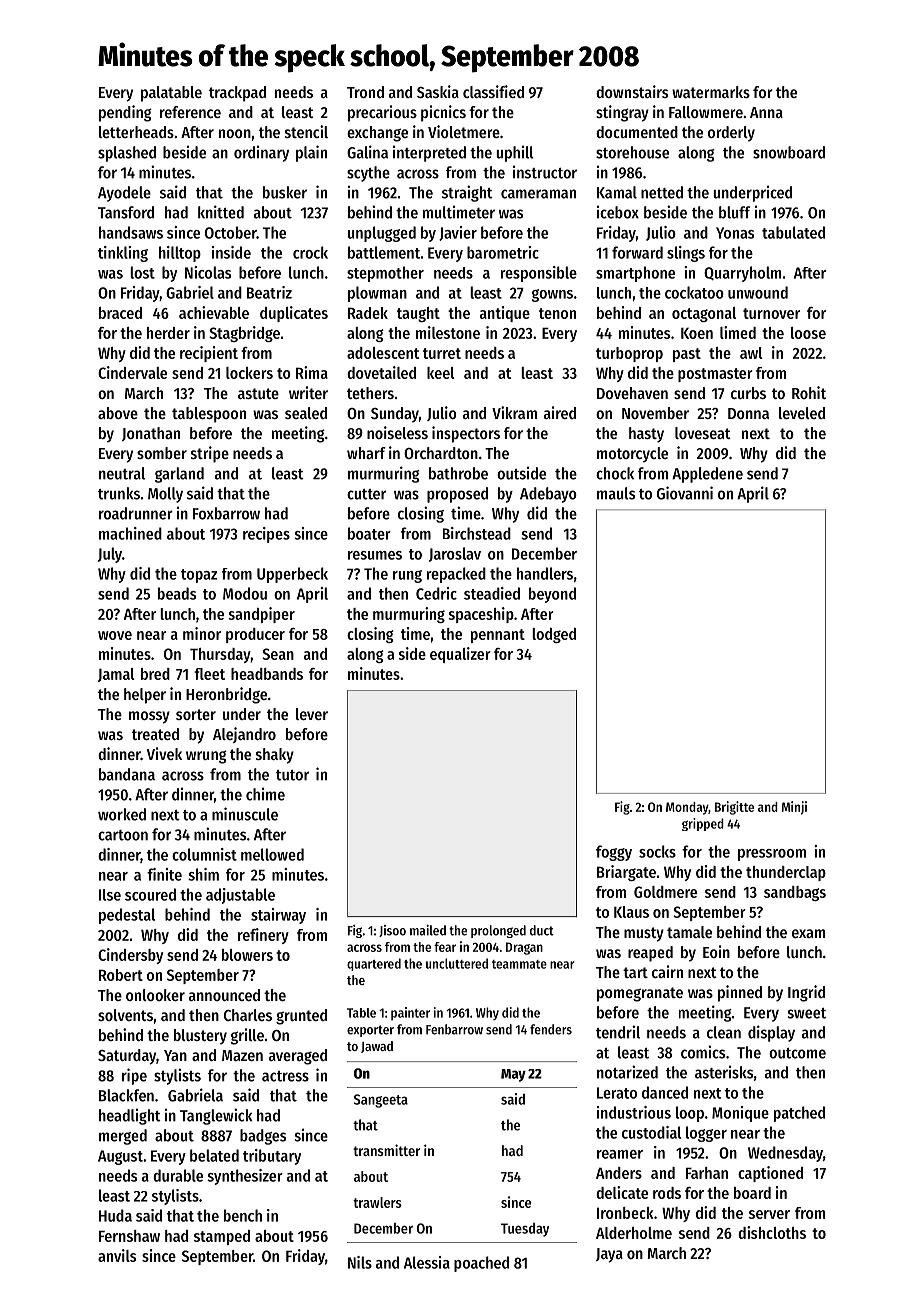 The width and height of the screenshot is (924, 1308). What do you see at coordinates (306, 413) in the screenshot?
I see `sealed` at bounding box center [306, 413].
